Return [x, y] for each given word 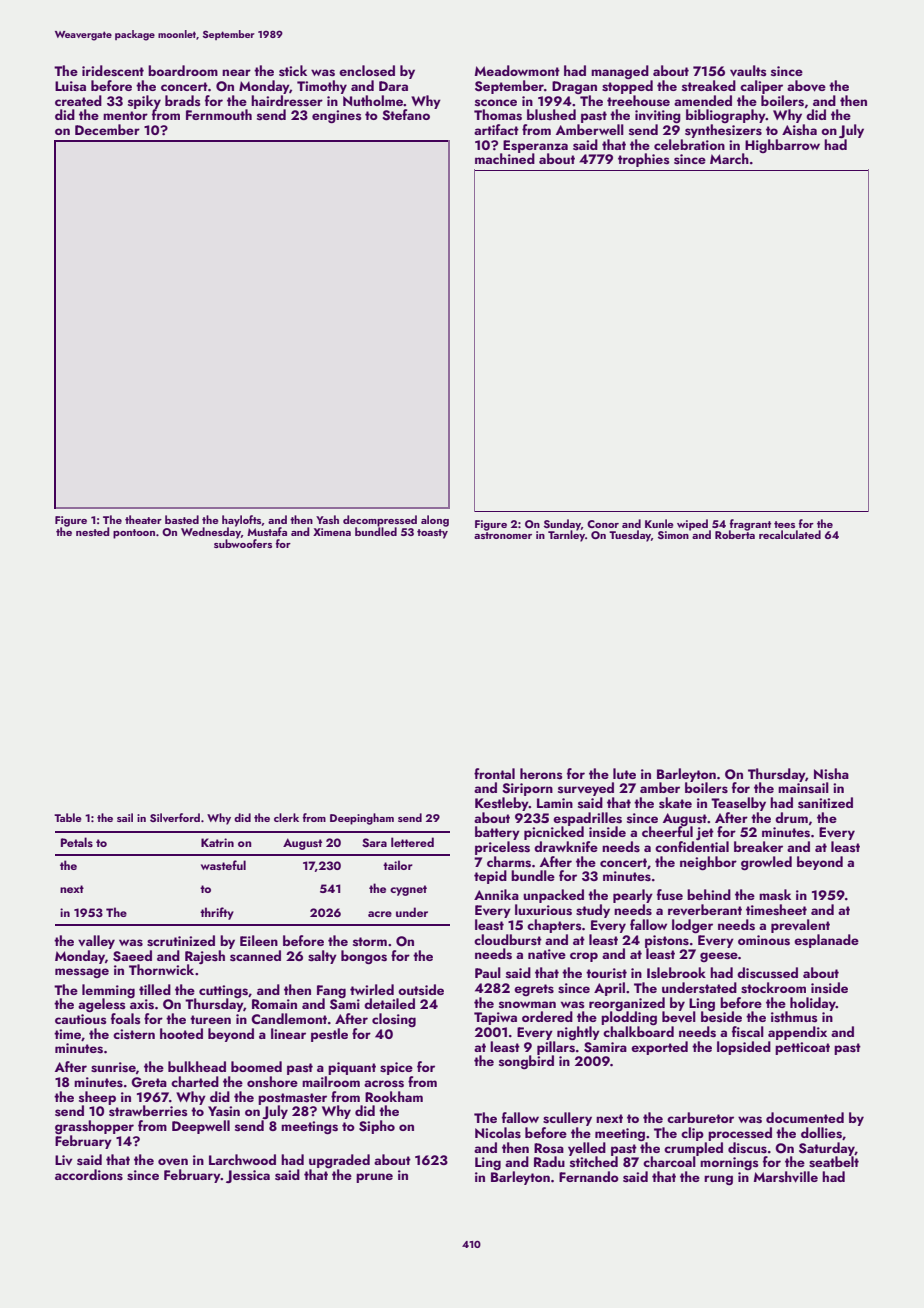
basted [182, 519]
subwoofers [243, 543]
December [107, 129]
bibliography [726, 116]
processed [740, 1134]
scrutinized [181, 941]
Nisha [831, 774]
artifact [496, 129]
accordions [89, 1175]
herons [541, 773]
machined [505, 158]
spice [396, 1068]
